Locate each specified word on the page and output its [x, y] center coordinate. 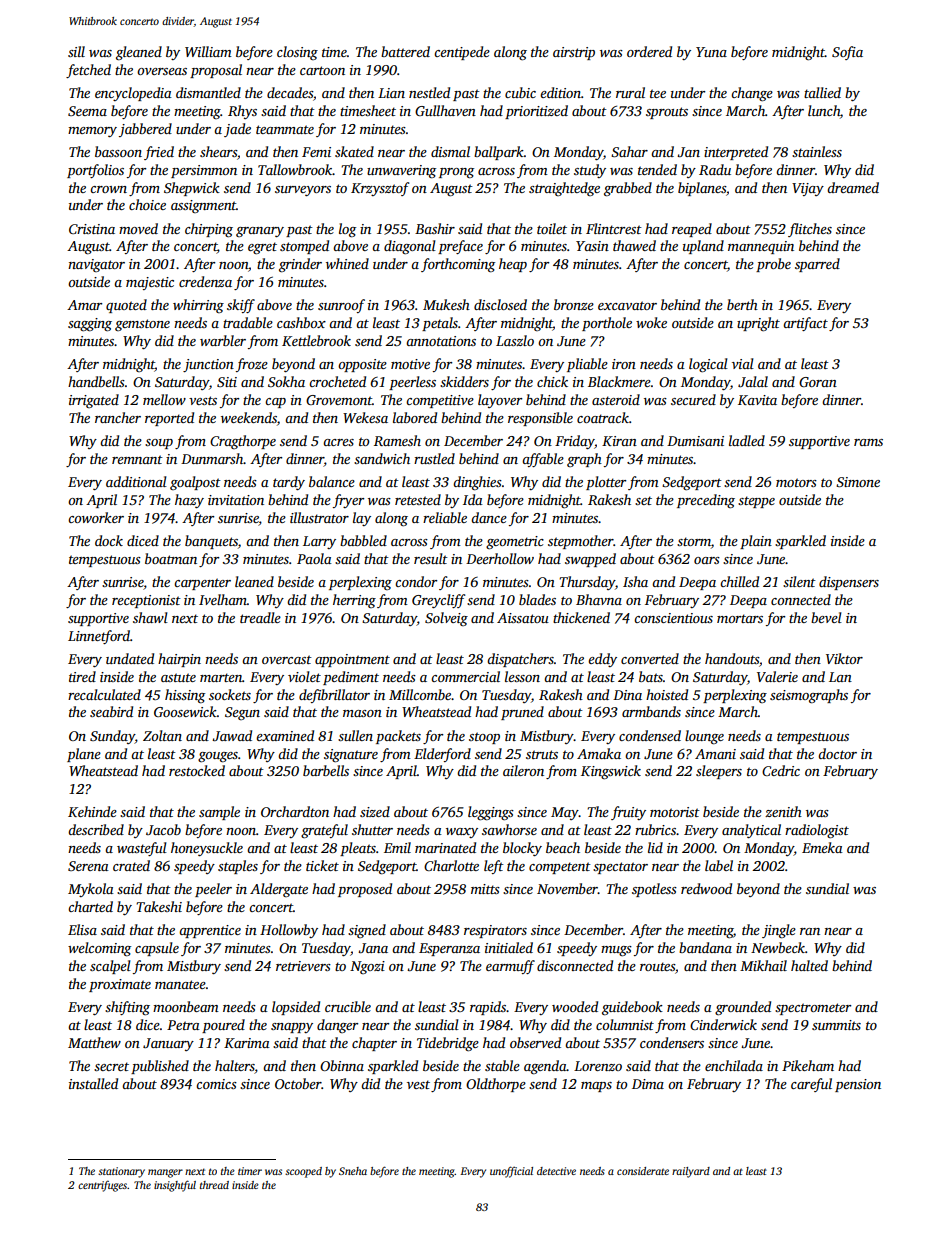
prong [456, 173]
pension [858, 1085]
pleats [358, 849]
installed [93, 1083]
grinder [300, 265]
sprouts [667, 113]
